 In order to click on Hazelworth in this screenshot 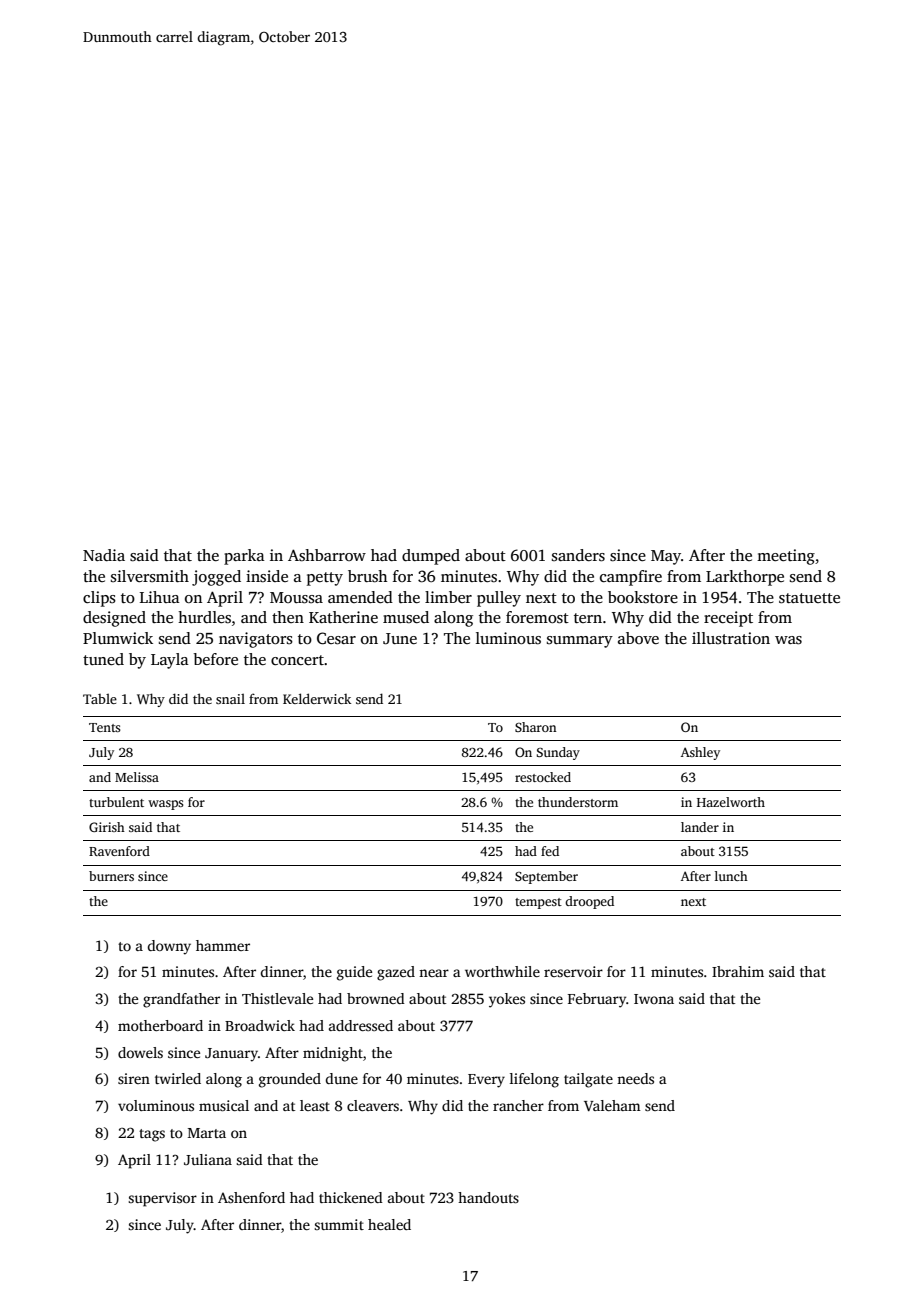, I will do `click(731, 802)`.
